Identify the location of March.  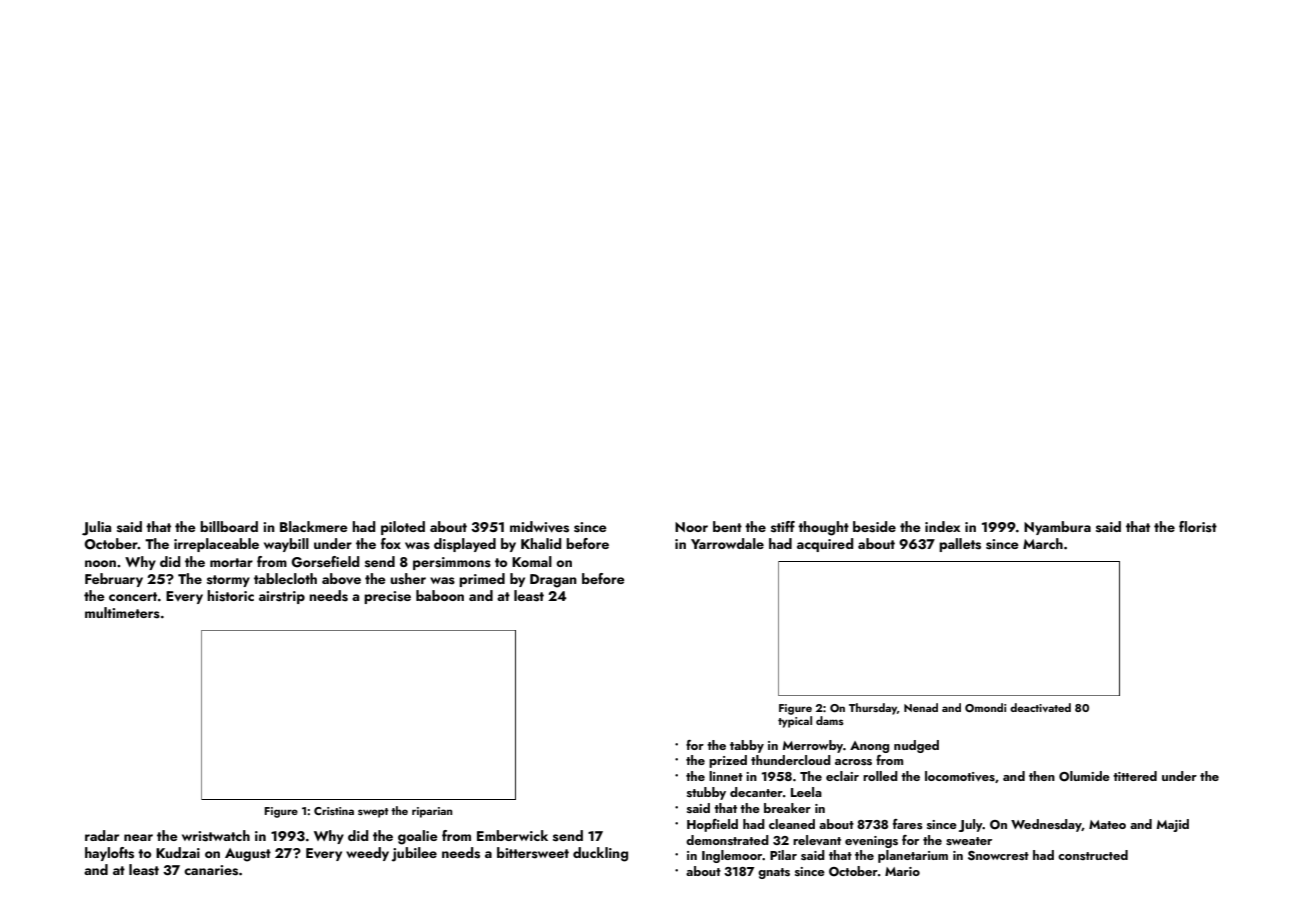
(1043, 543).
